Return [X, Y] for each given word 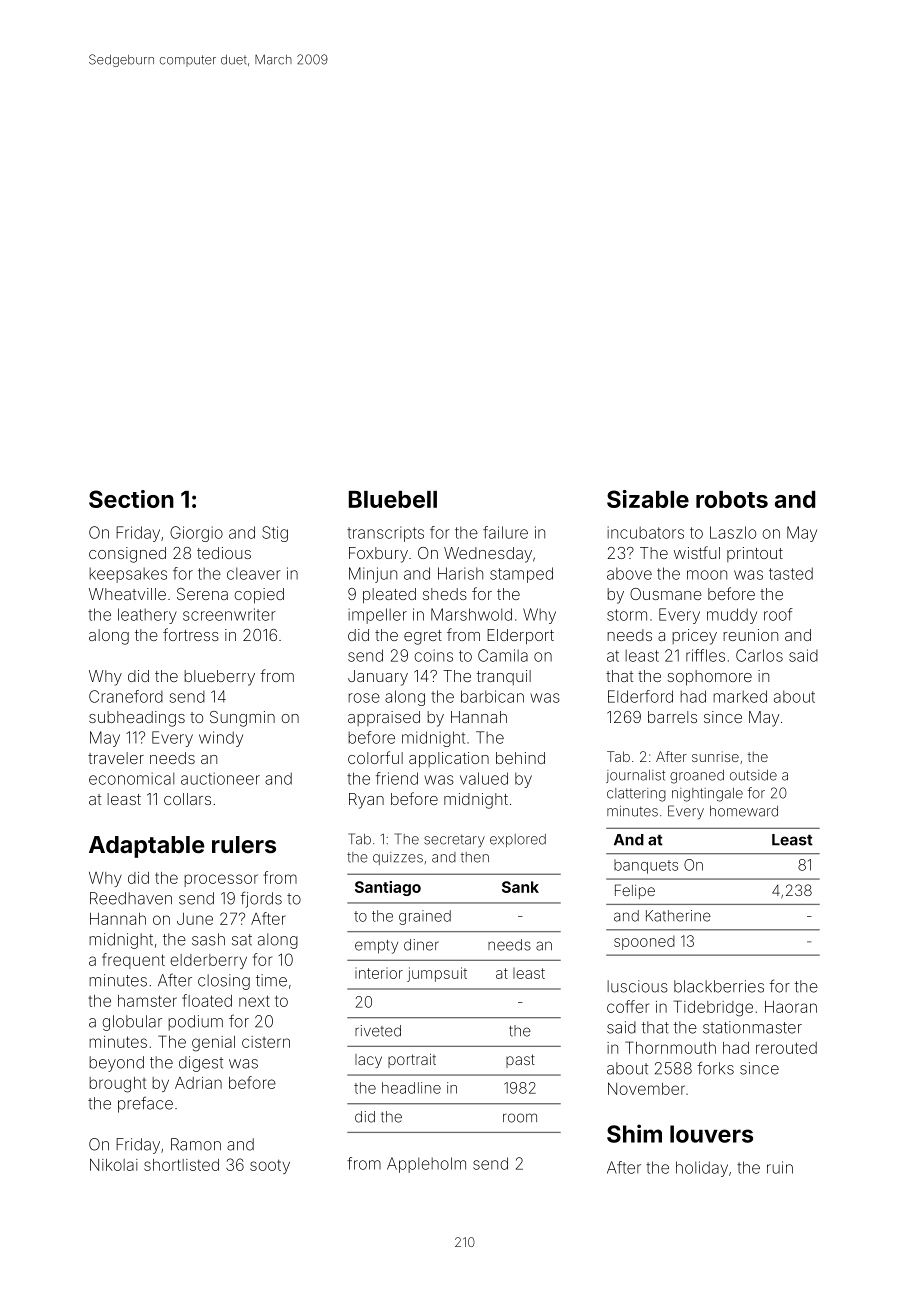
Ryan [366, 801]
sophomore [709, 678]
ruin [780, 1167]
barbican [492, 696]
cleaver [254, 573]
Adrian [198, 1083]
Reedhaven [131, 898]
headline [411, 1088]
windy [221, 739]
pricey [694, 637]
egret [423, 637]
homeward [744, 811]
